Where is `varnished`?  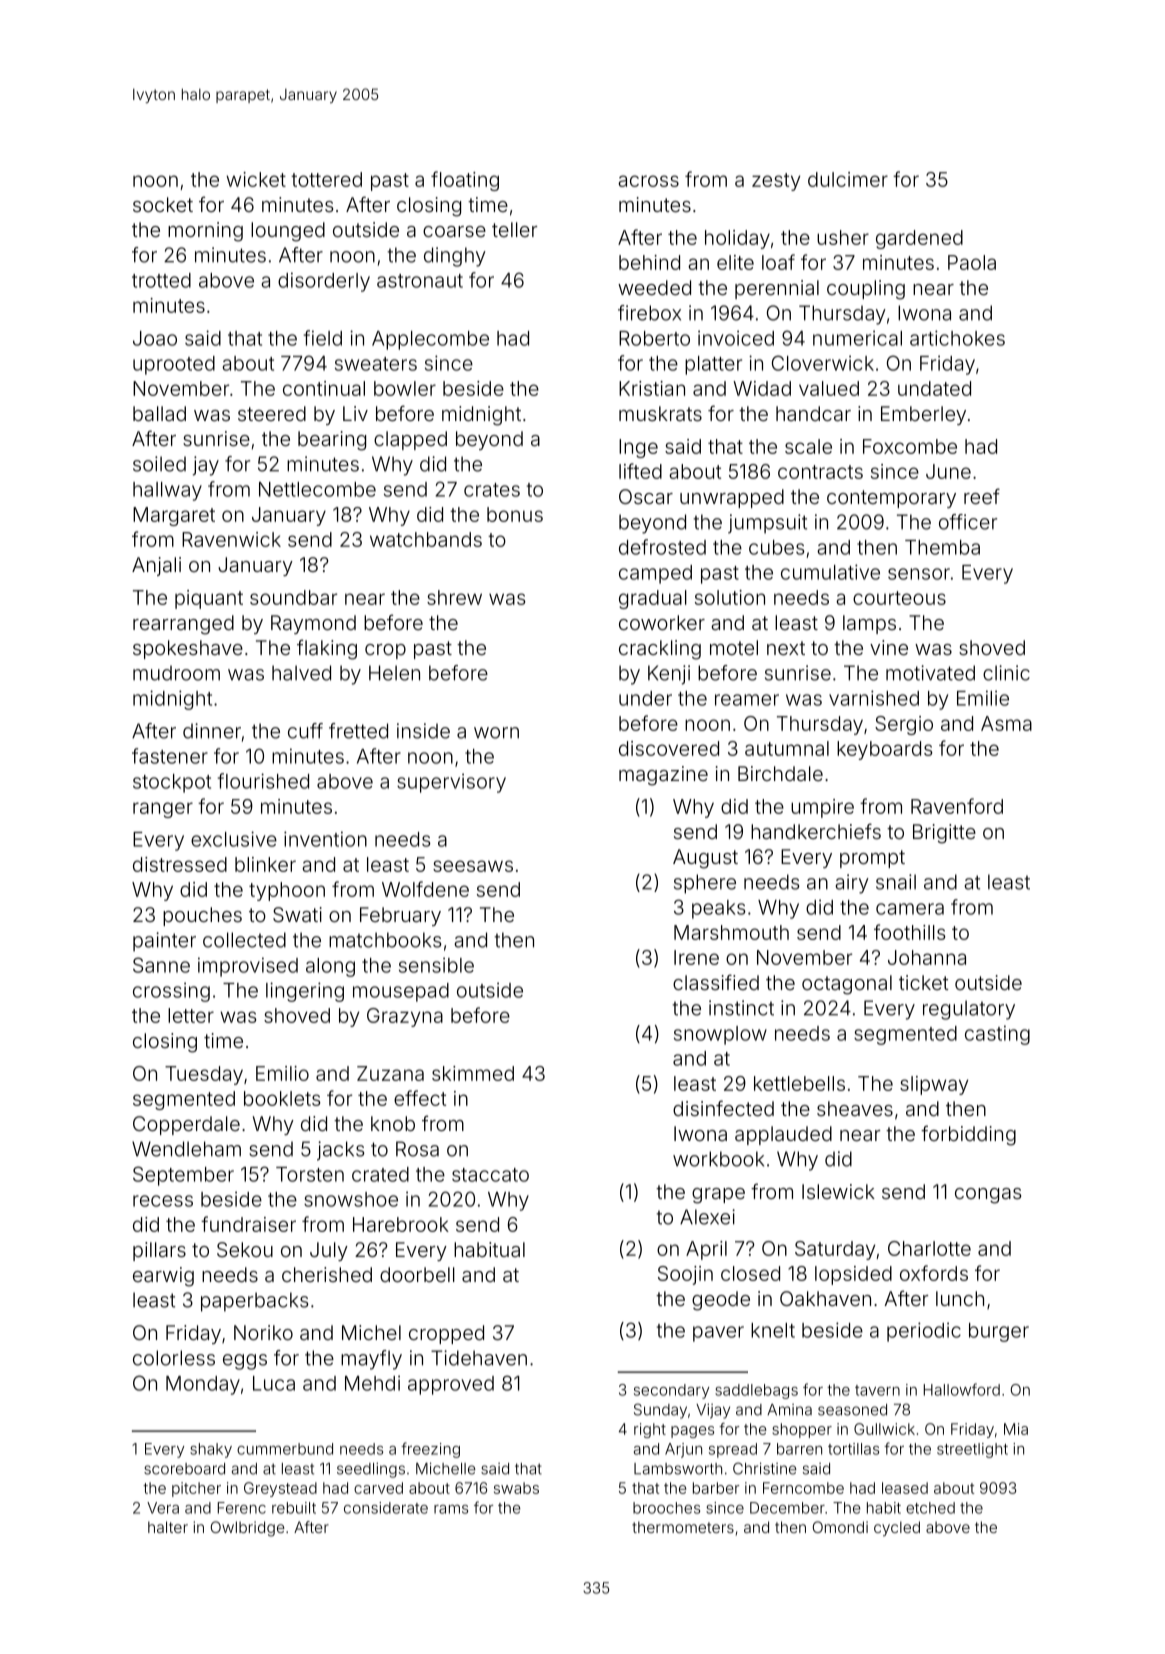 varnished is located at coordinates (874, 698).
